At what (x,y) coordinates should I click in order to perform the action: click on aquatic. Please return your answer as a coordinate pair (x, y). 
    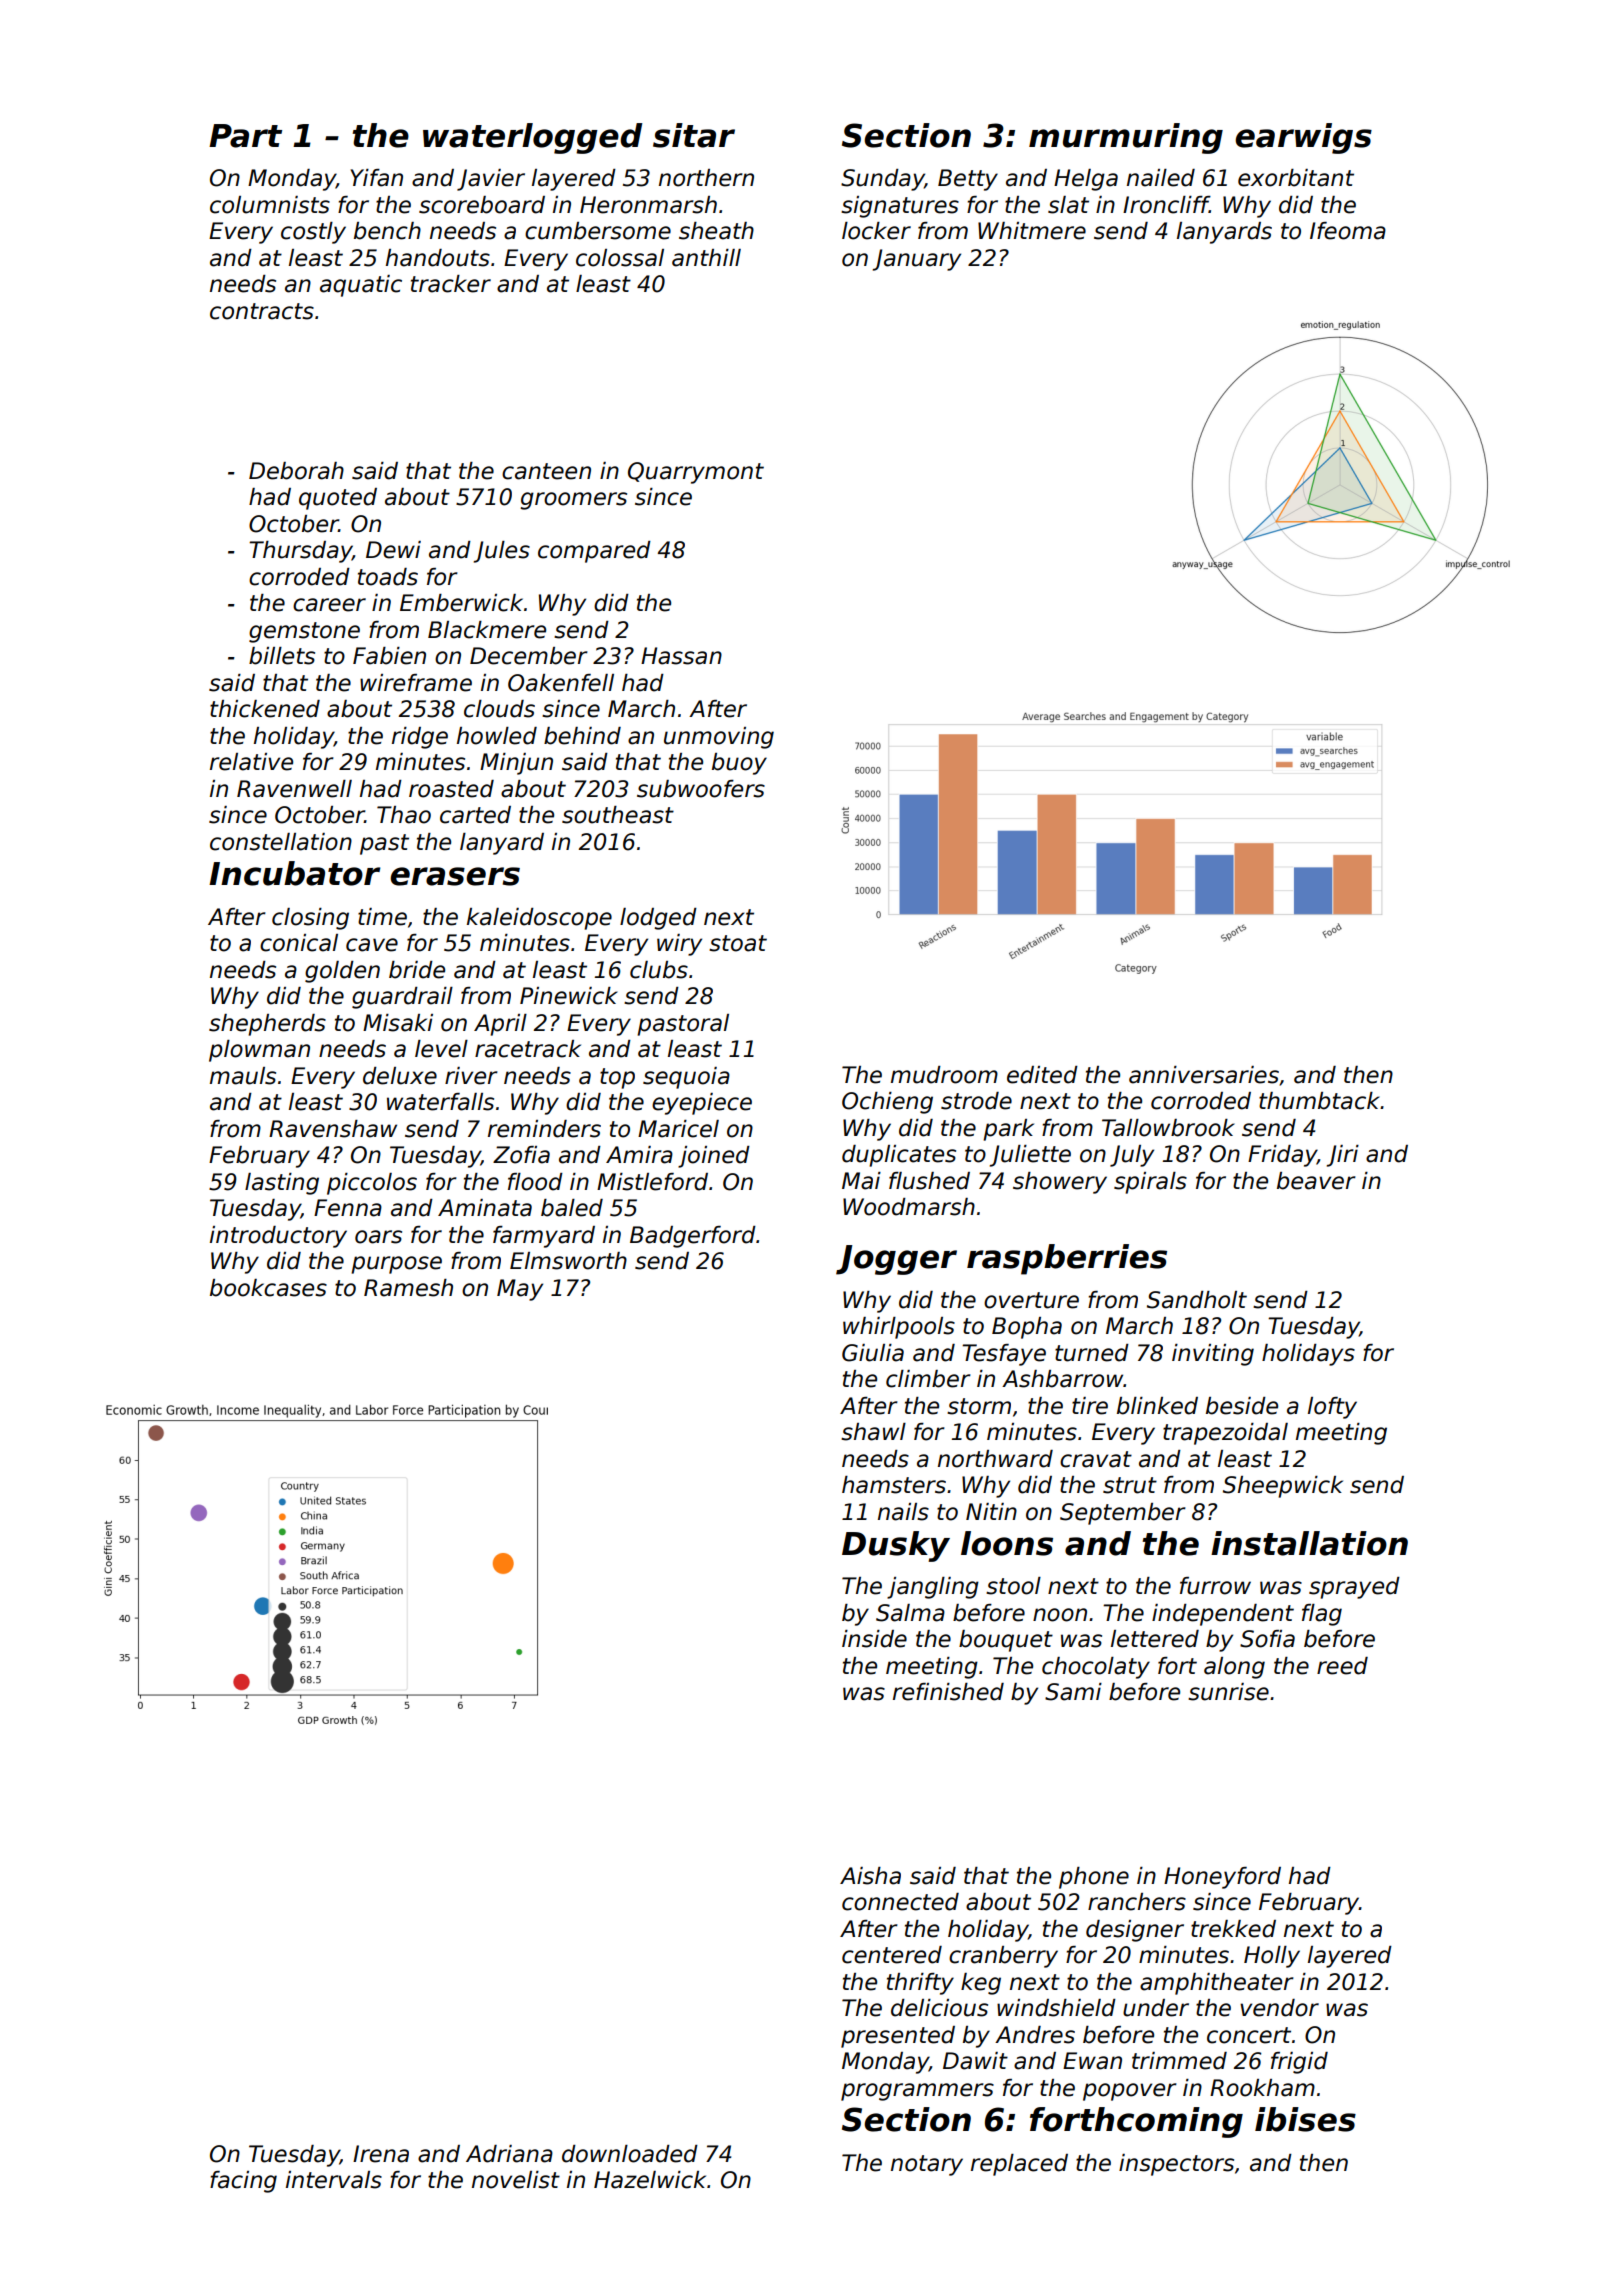
    Looking at the image, I should click on (361, 286).
